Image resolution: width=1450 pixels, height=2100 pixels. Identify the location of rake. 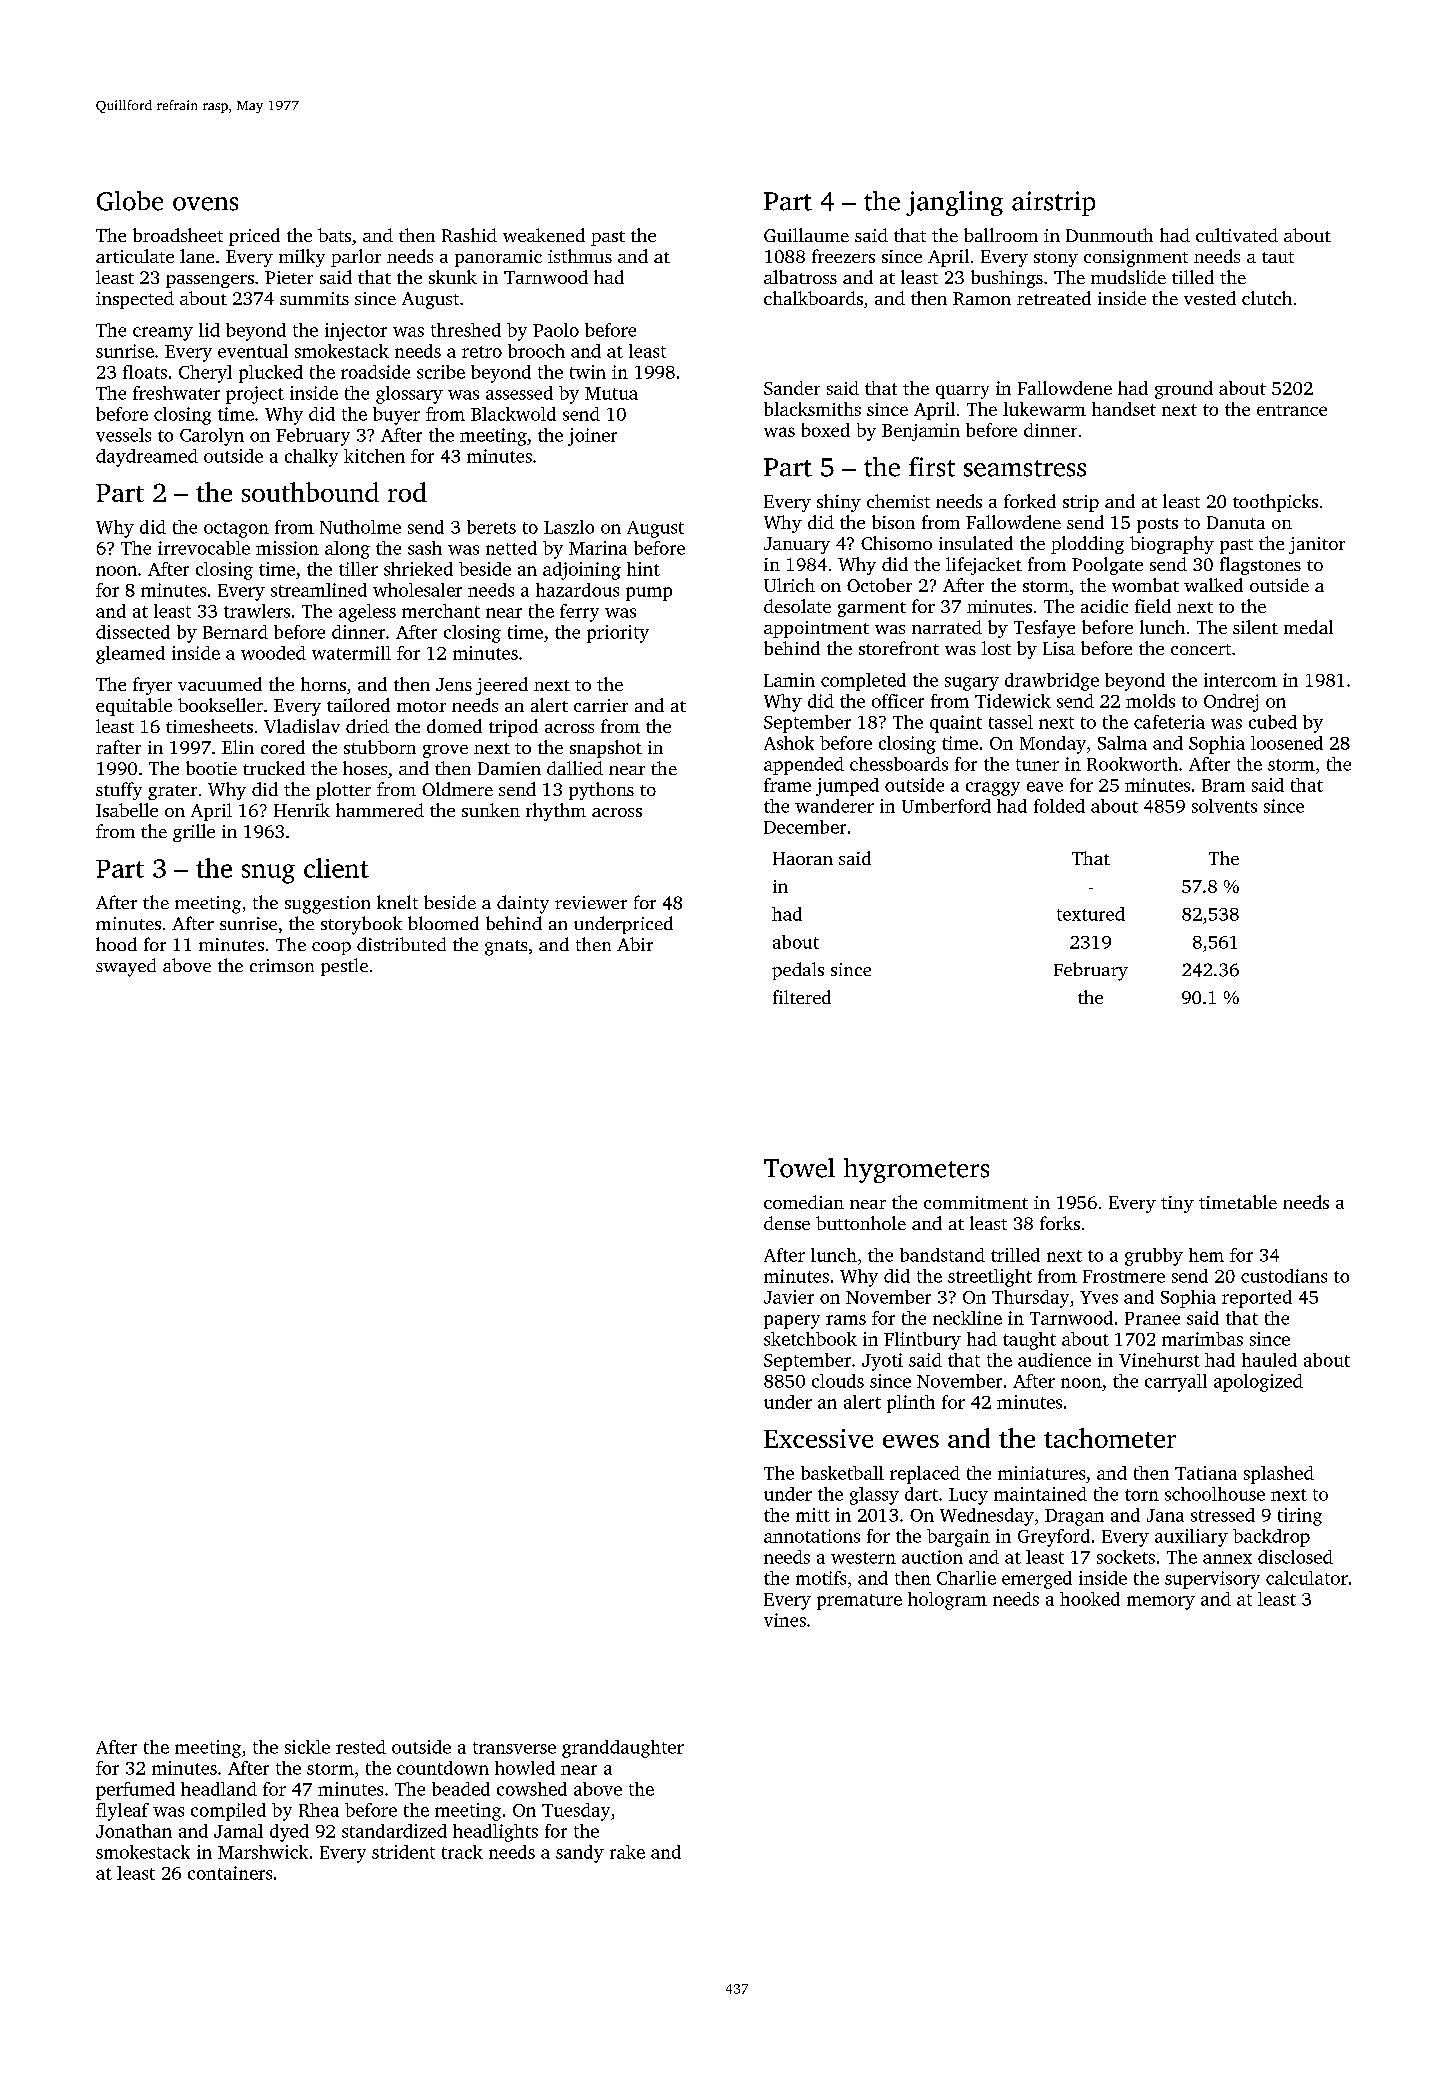
(627, 1852).
